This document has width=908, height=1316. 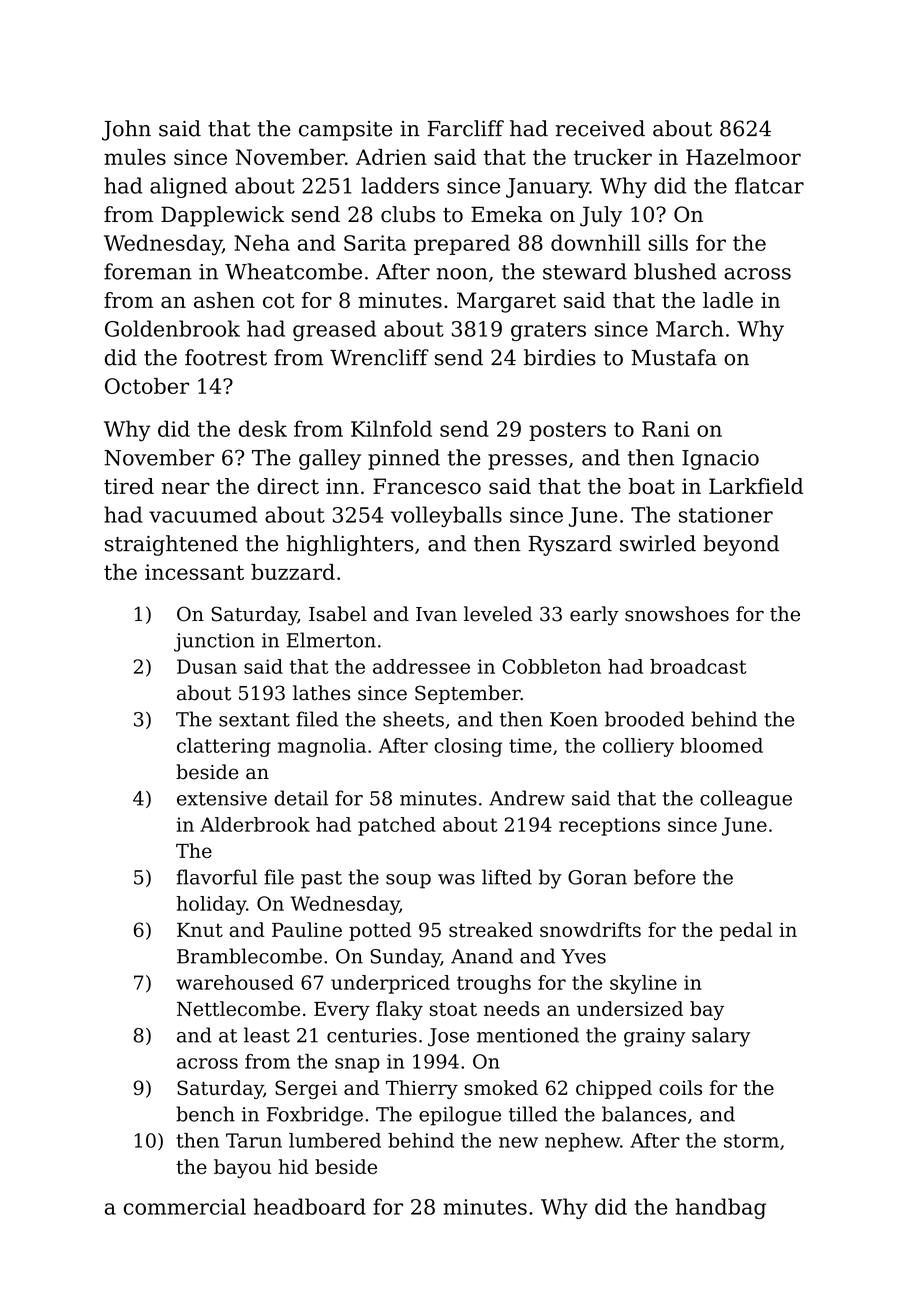 I want to click on handbag, so click(x=720, y=1208).
